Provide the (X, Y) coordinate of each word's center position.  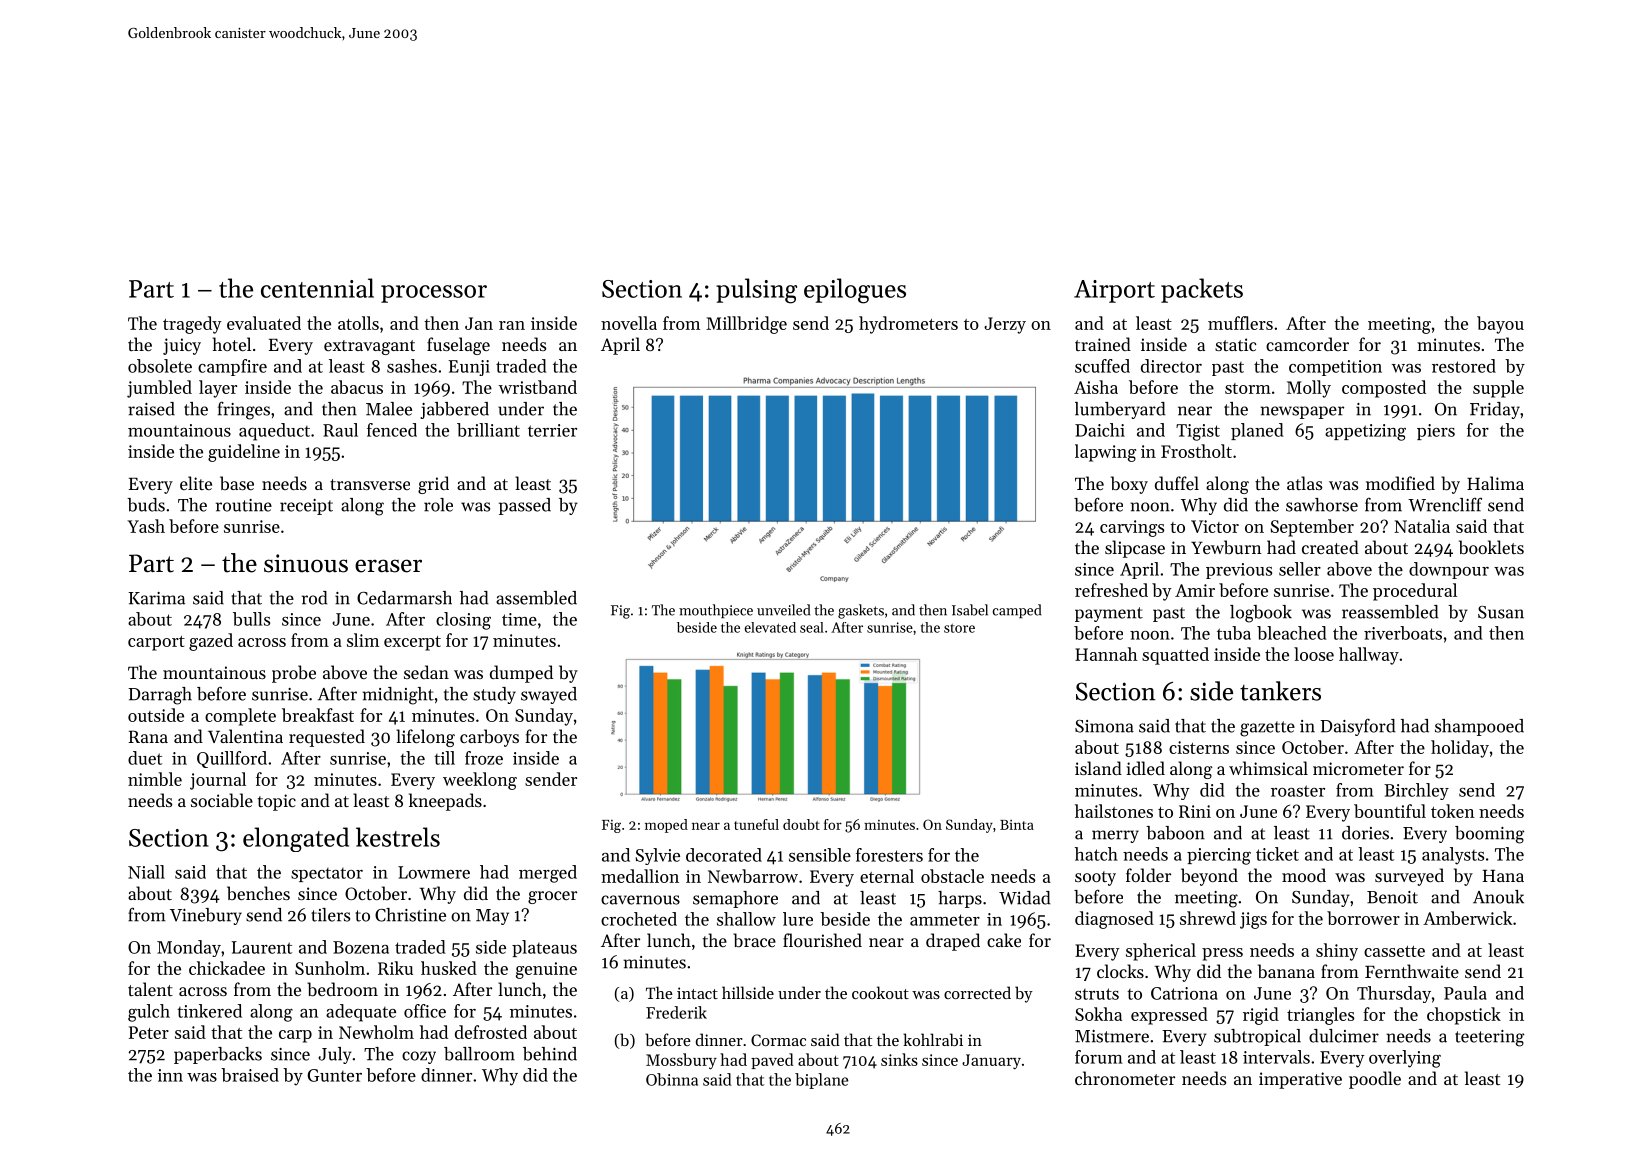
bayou (1500, 325)
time (519, 619)
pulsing (756, 291)
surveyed (1409, 877)
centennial (317, 288)
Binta (1017, 825)
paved (772, 1061)
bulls (251, 619)
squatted (1175, 656)
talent (150, 989)
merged (548, 874)
